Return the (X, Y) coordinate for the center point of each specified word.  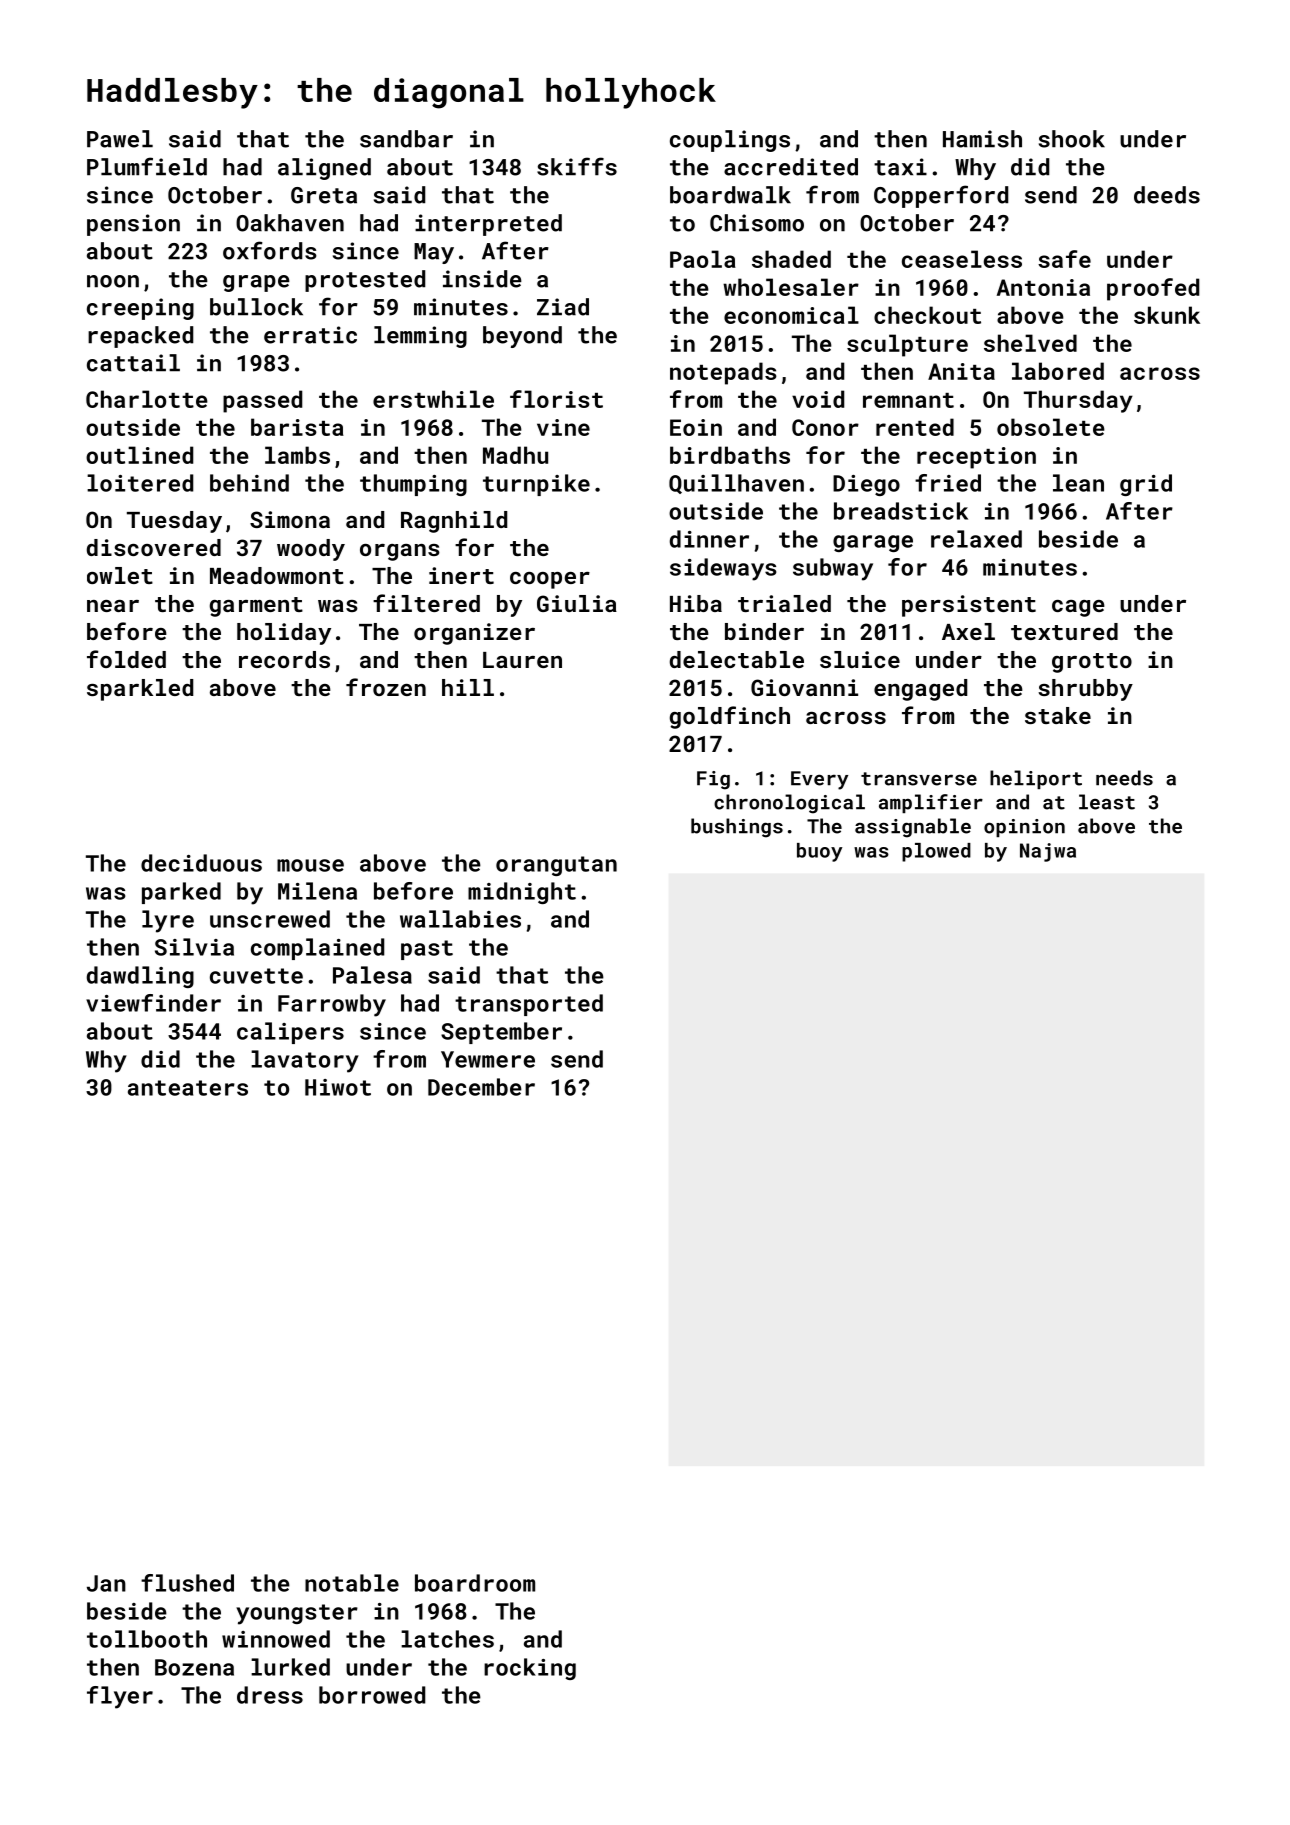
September (501, 1033)
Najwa (1048, 852)
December (481, 1087)
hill (468, 687)
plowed (936, 852)
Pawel (120, 139)
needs (1124, 778)
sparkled (140, 690)
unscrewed (270, 919)
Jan (106, 1583)
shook (1072, 139)
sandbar (406, 139)
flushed (187, 1583)
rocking (530, 1669)
